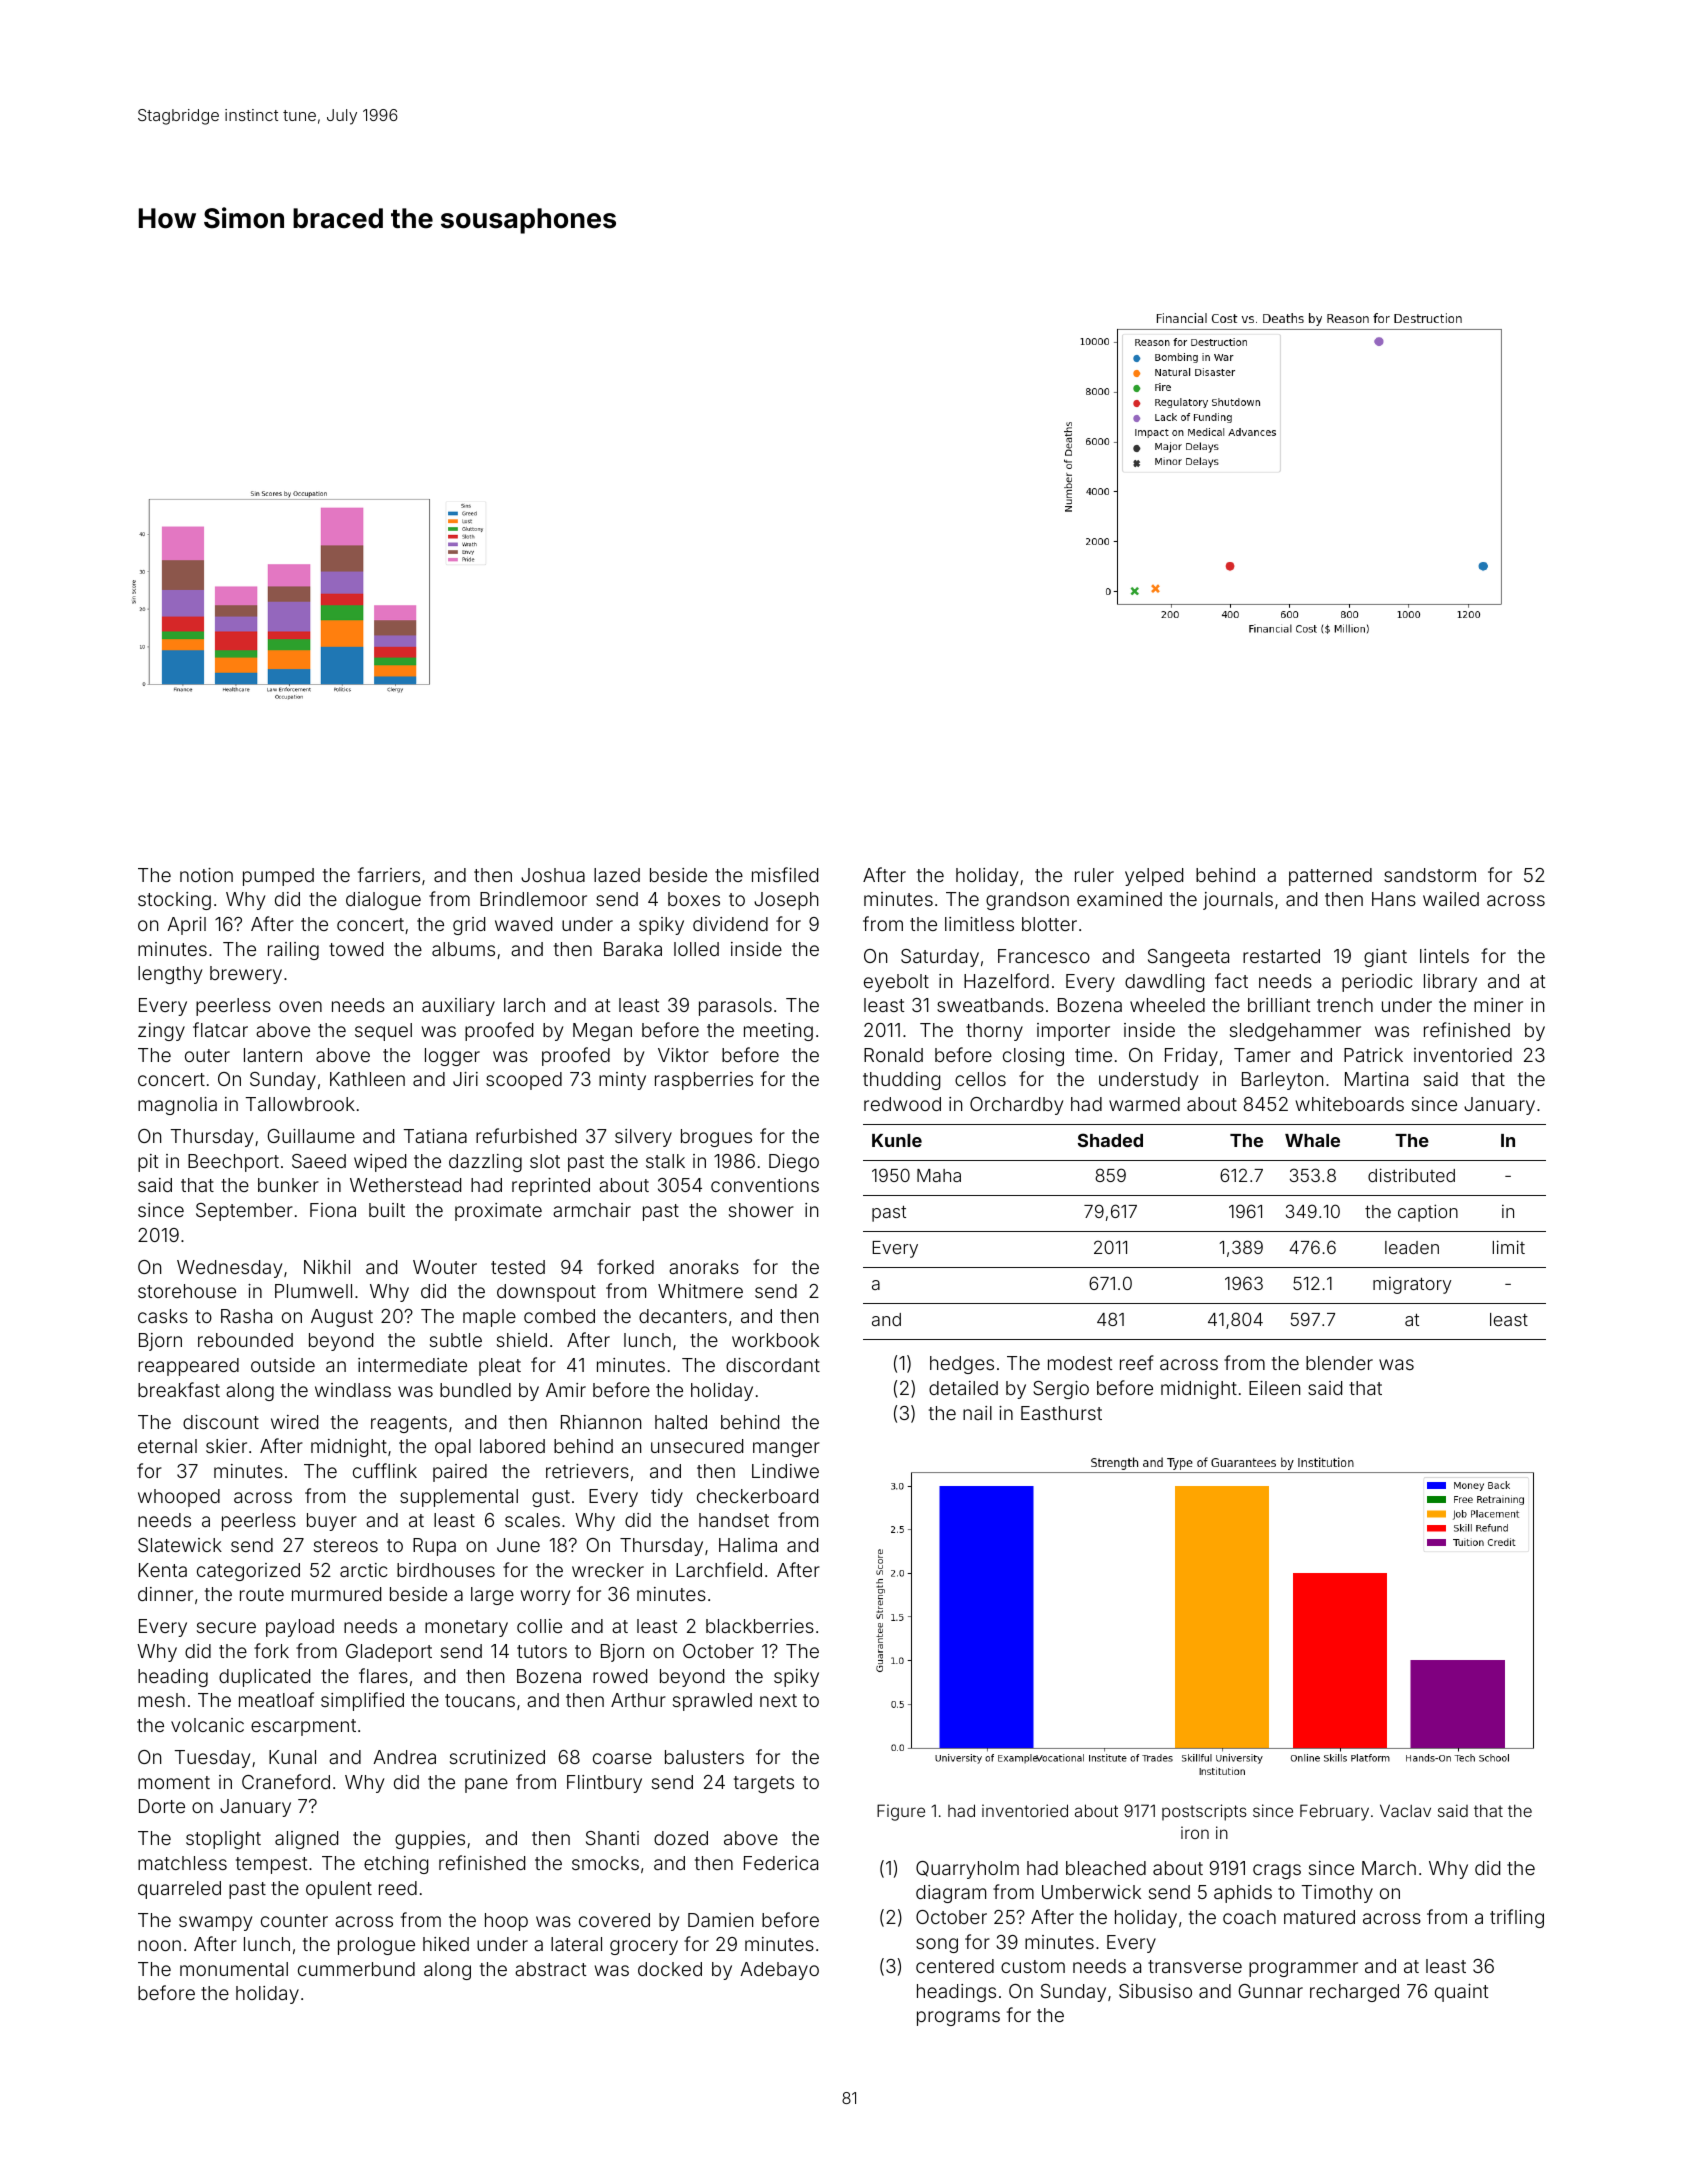  I want to click on Vaclav, so click(1405, 1810).
